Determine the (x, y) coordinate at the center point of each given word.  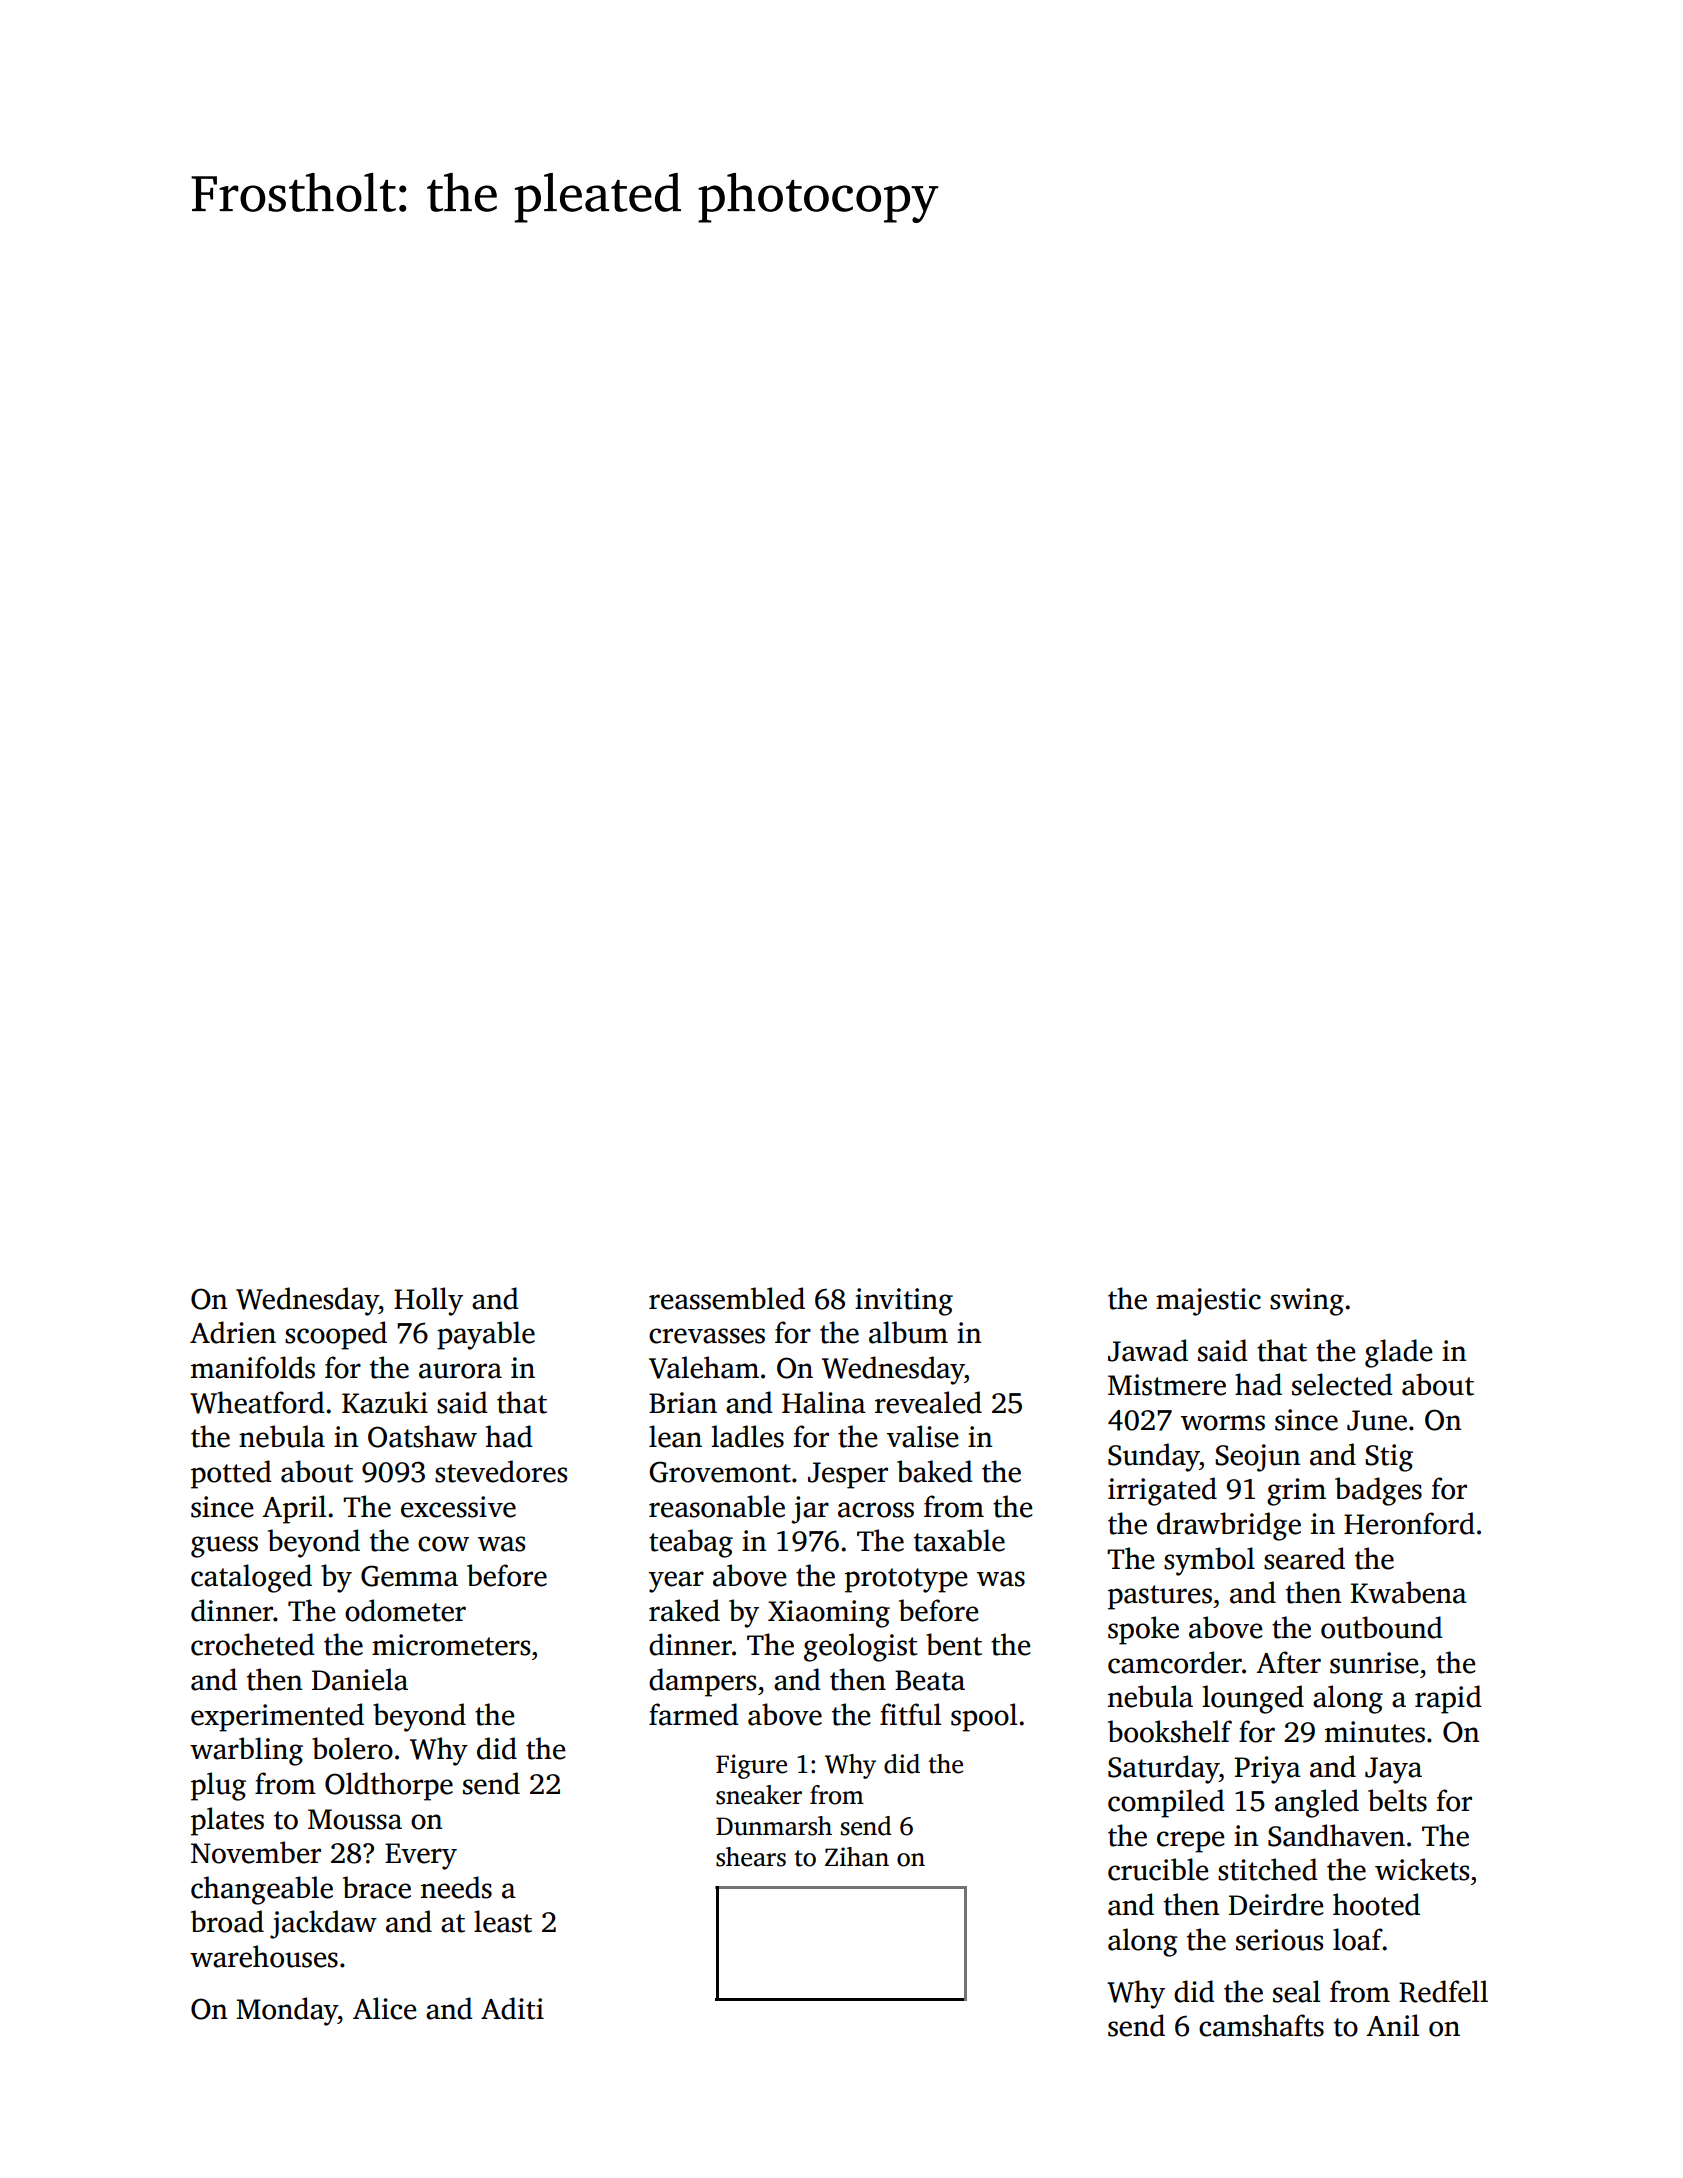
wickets (1422, 1869)
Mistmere (1167, 1385)
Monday (287, 2011)
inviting (904, 1302)
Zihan (857, 1857)
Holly (428, 1301)
